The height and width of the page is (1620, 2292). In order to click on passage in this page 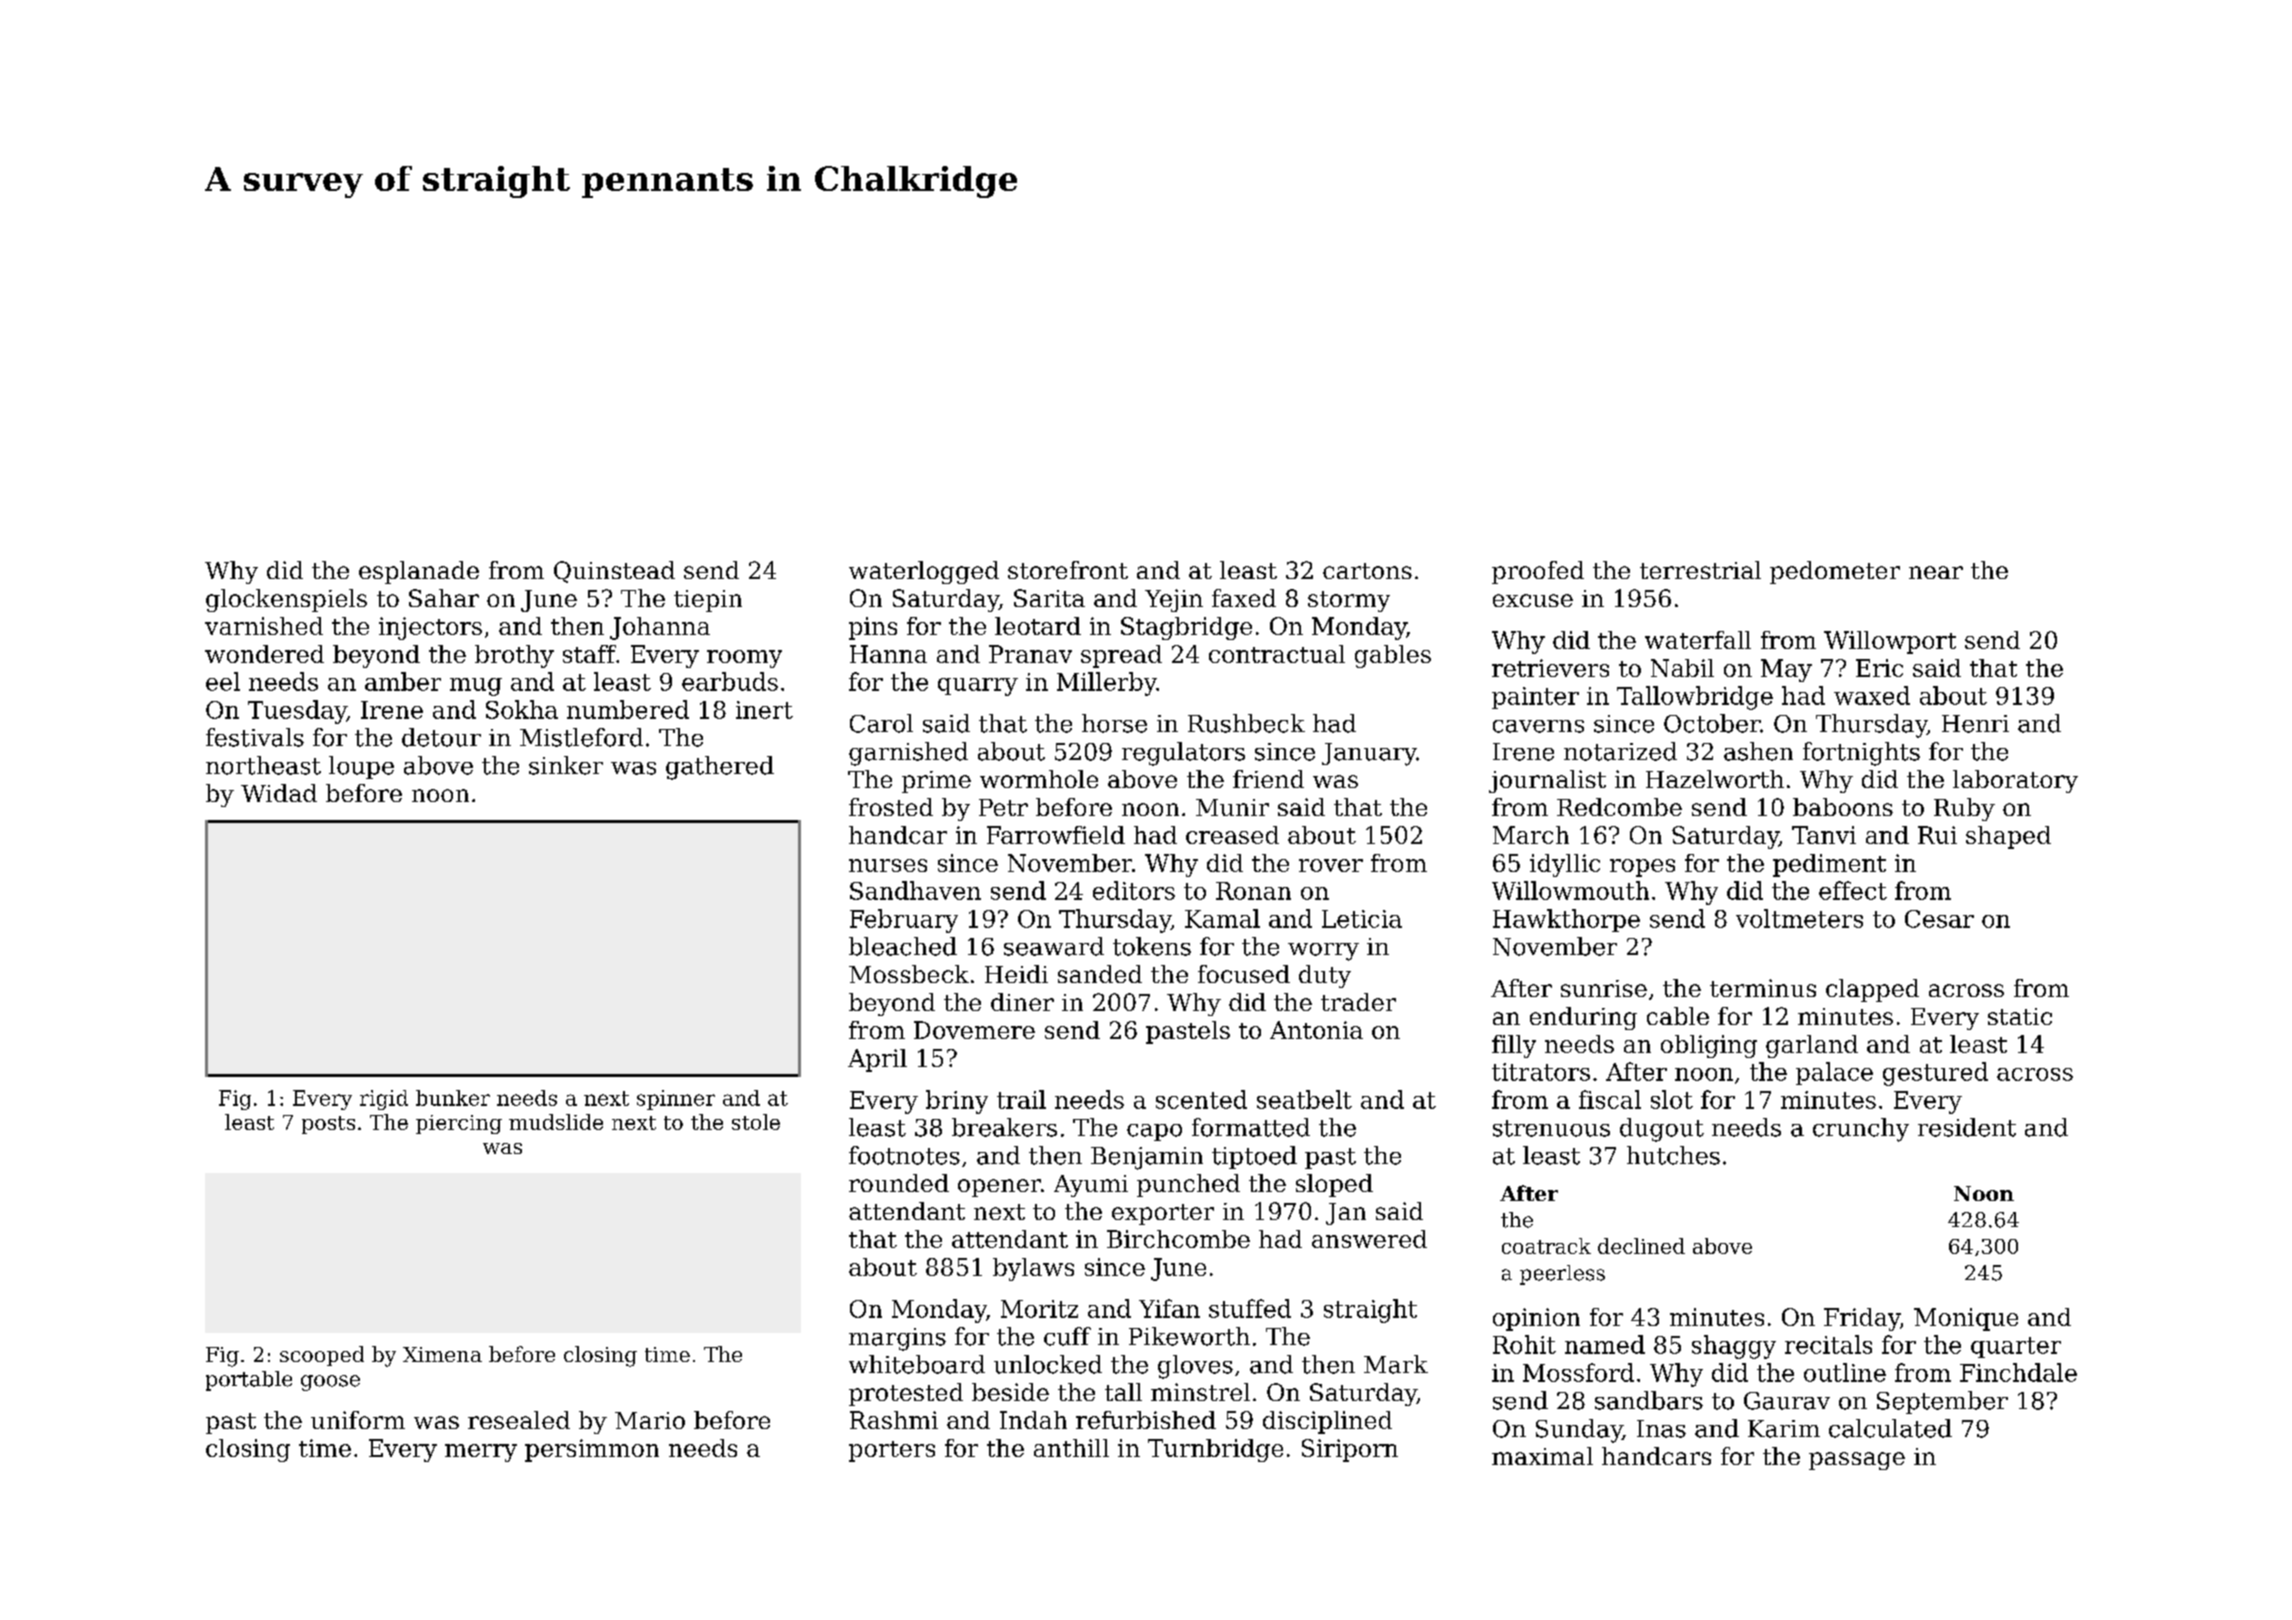, I will do `click(1857, 1461)`.
